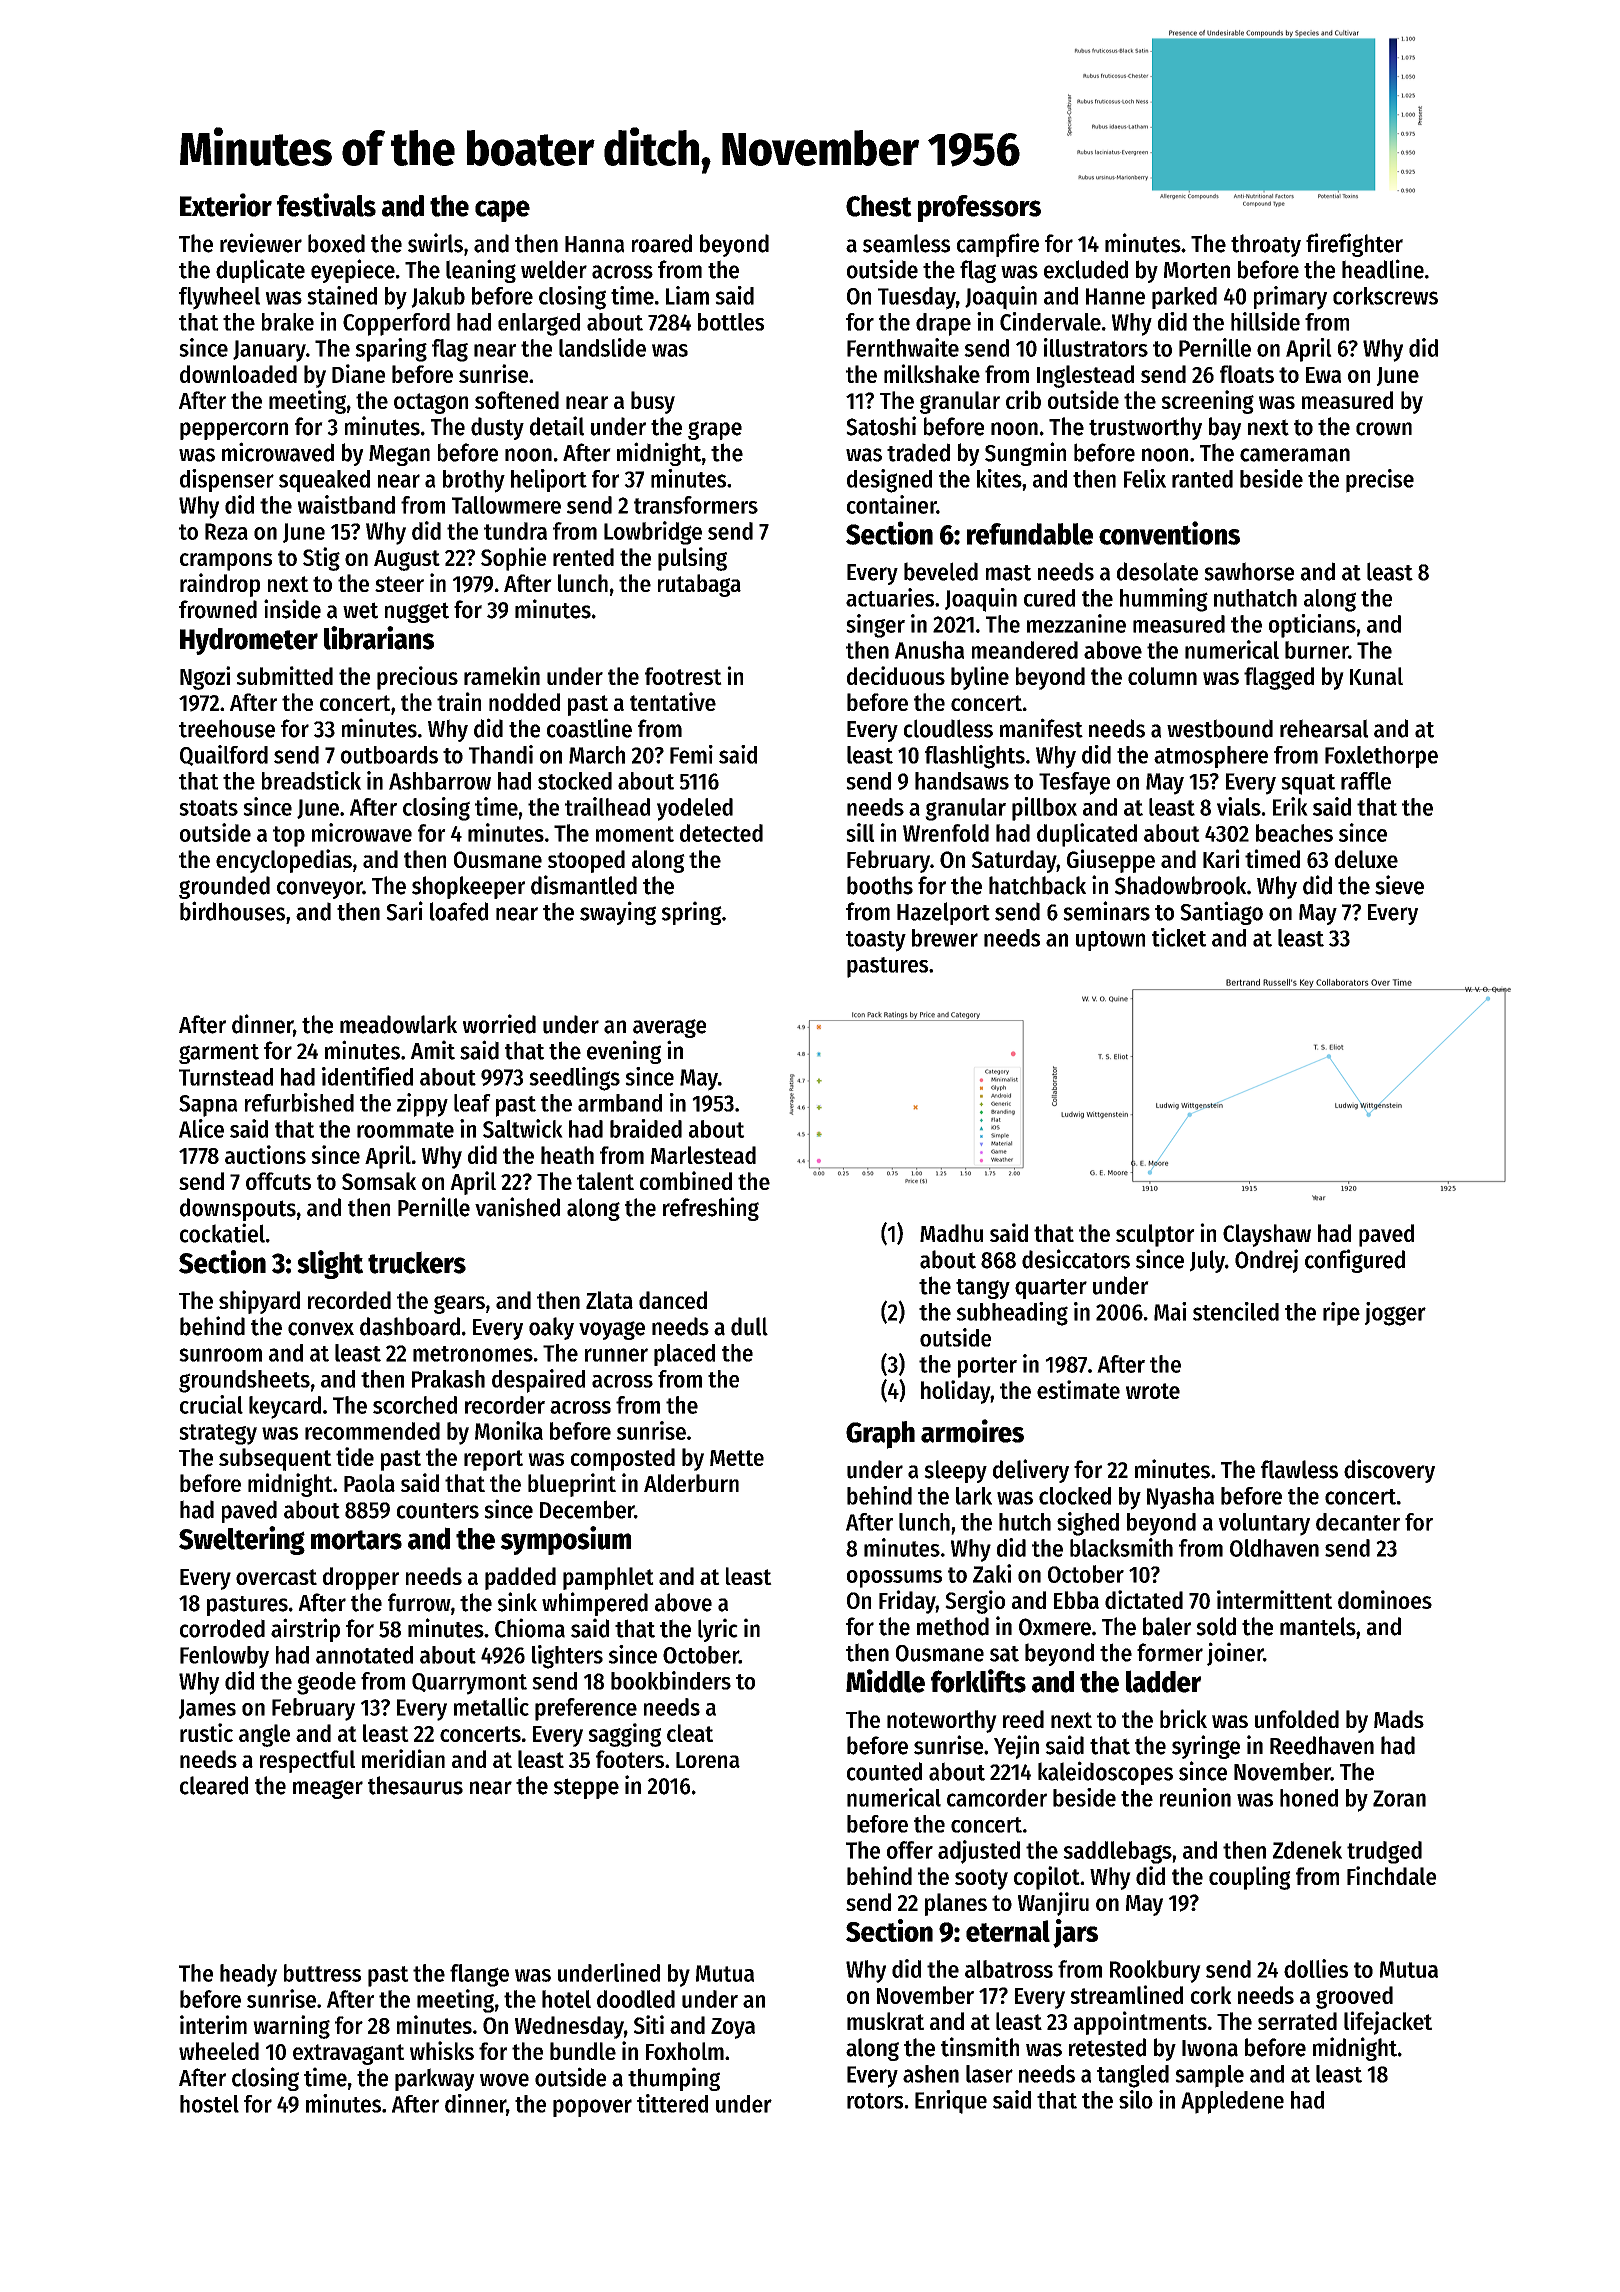 The width and height of the screenshot is (1620, 2292). What do you see at coordinates (1366, 859) in the screenshot?
I see `deluxe` at bounding box center [1366, 859].
